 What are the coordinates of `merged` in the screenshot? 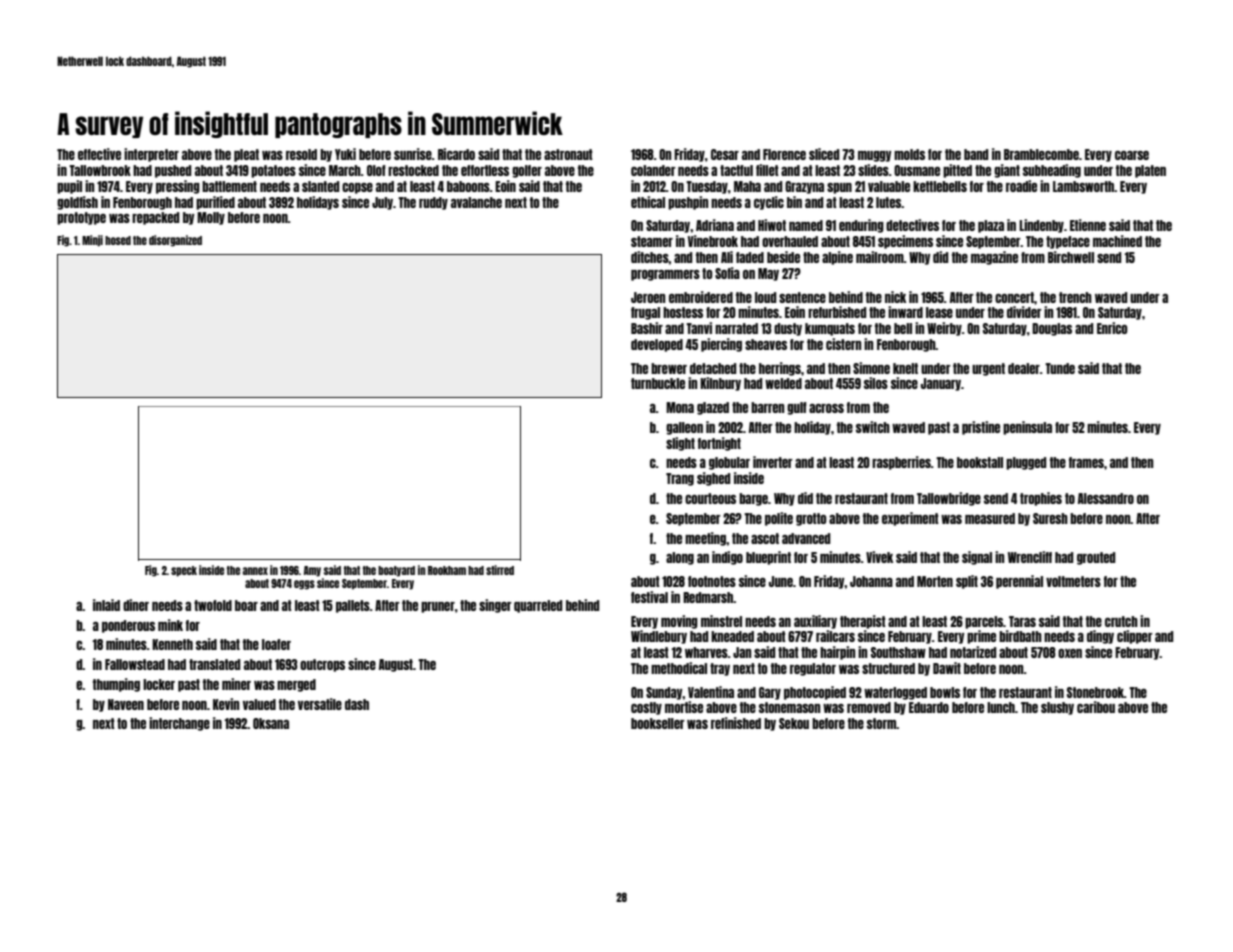 It's located at (296, 685).
